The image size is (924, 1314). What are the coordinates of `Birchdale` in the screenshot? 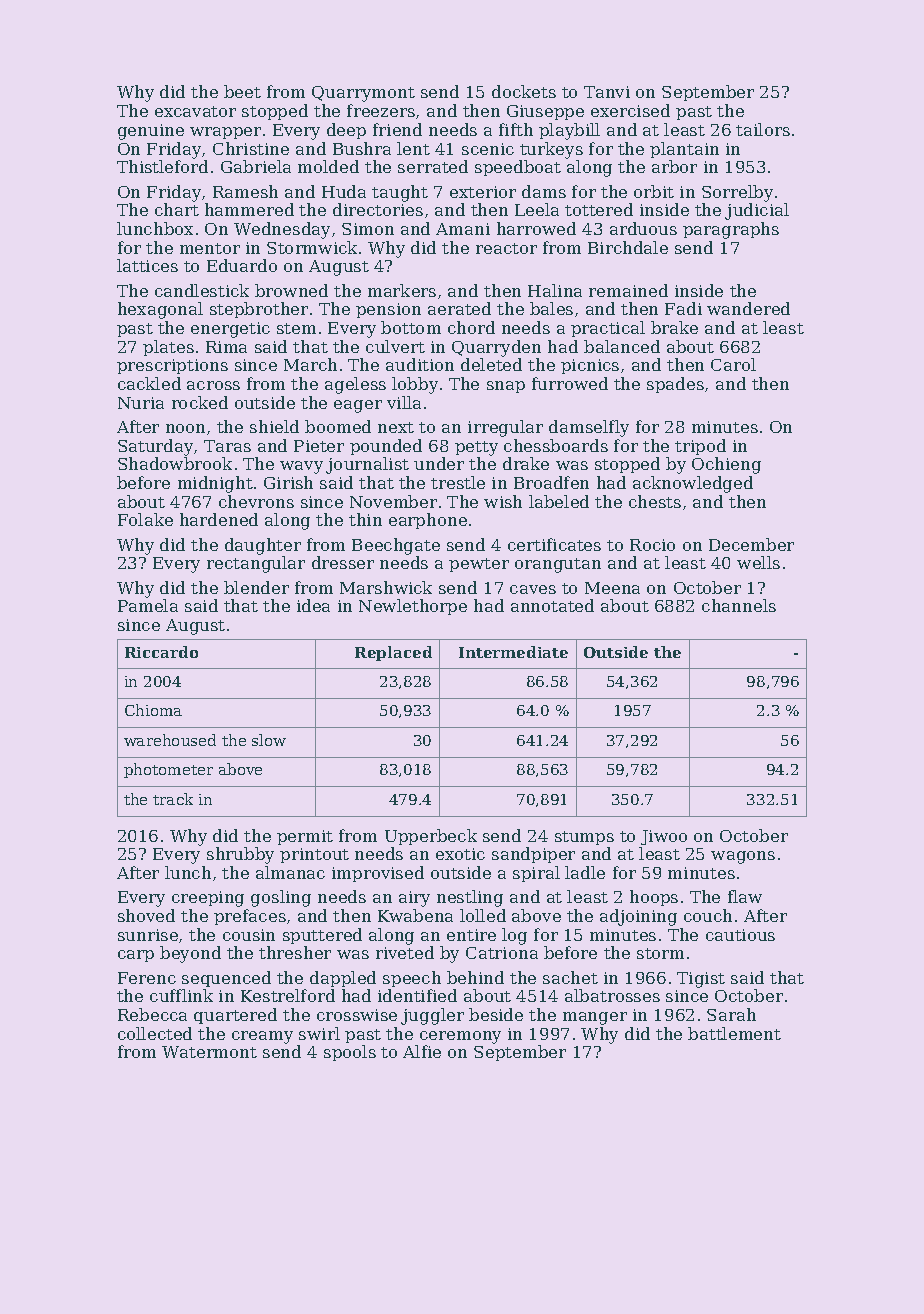 It's located at (628, 247).
